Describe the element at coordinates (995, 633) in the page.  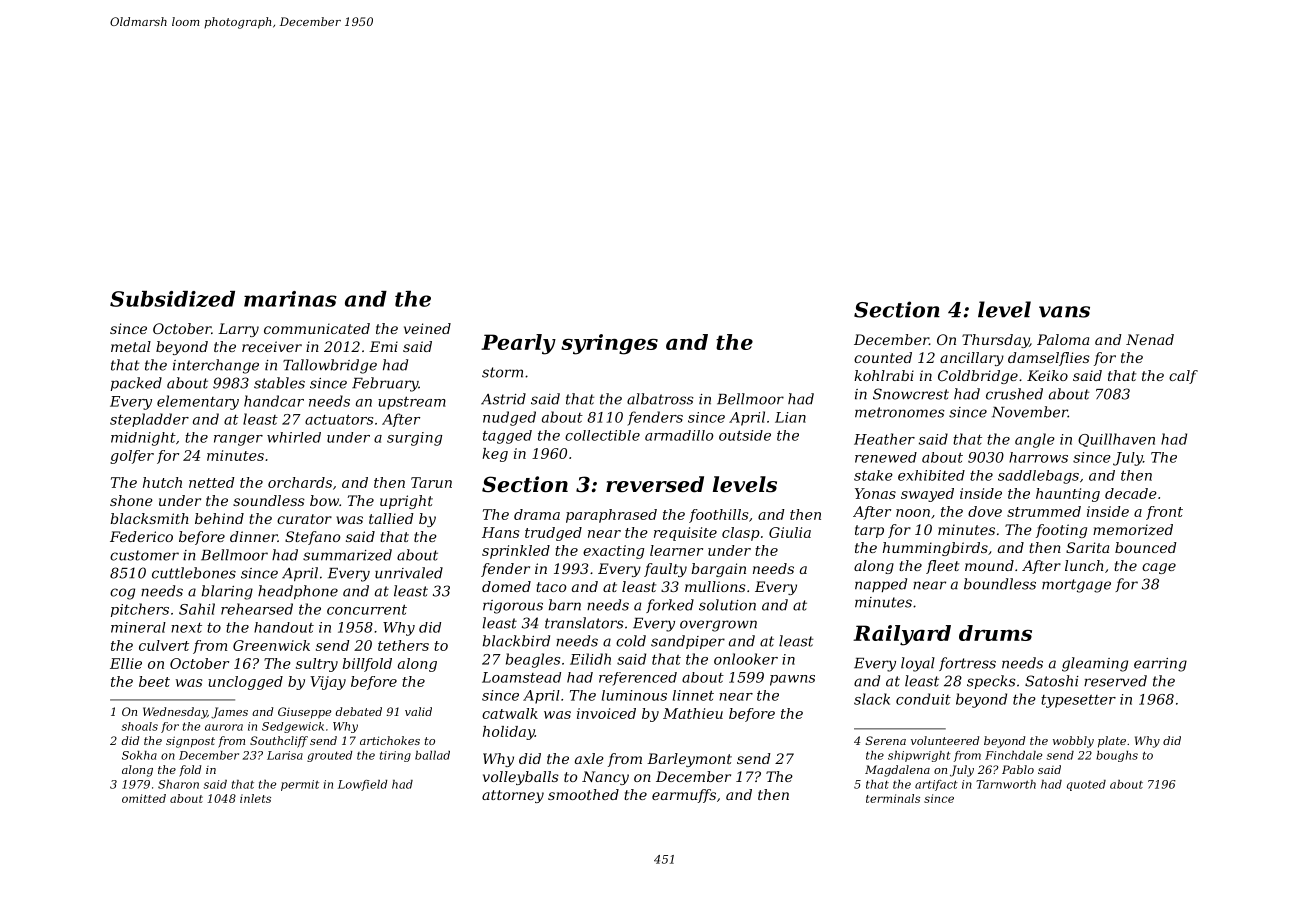
I see `drums` at that location.
